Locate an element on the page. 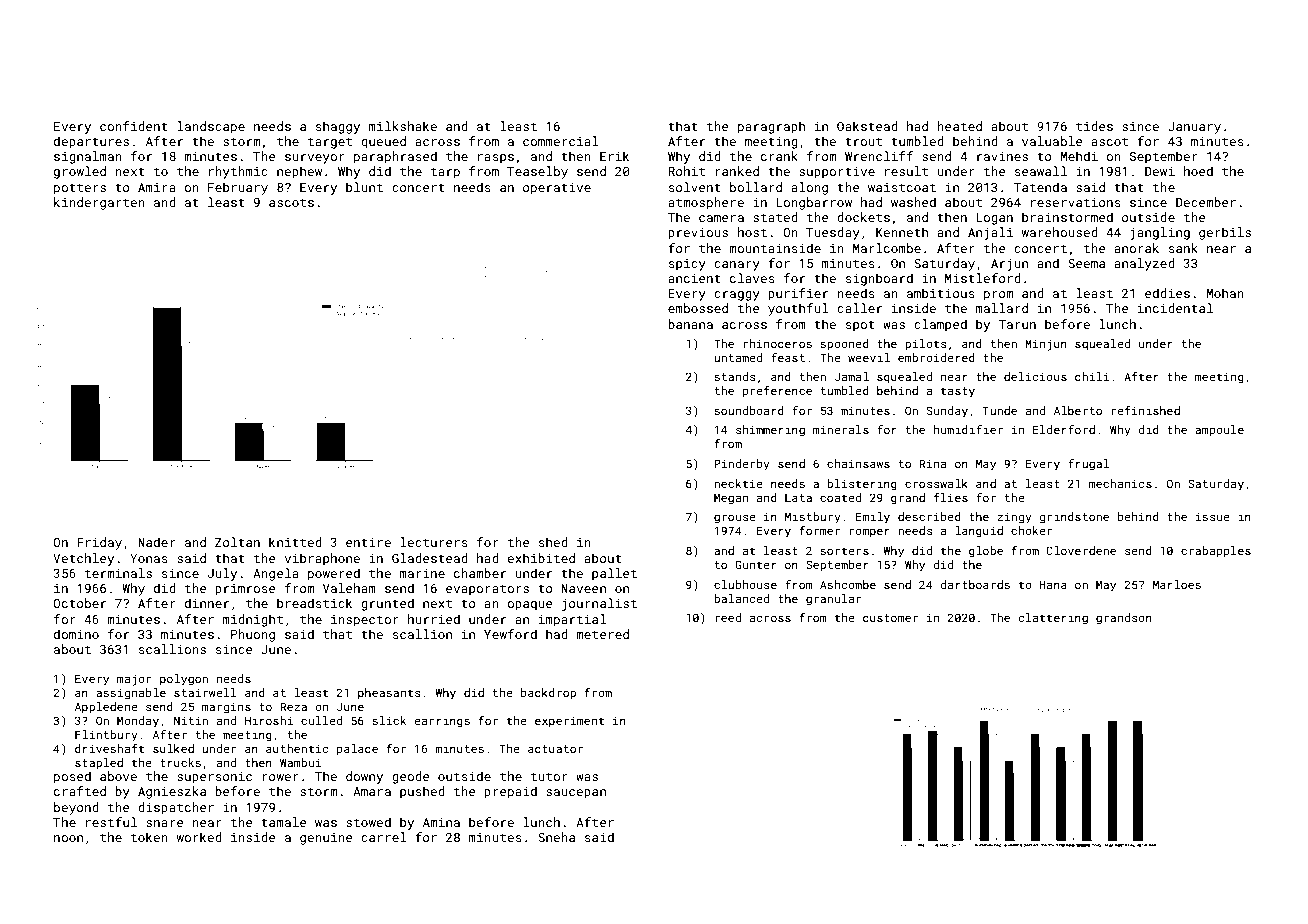  hoed is located at coordinates (1198, 171).
